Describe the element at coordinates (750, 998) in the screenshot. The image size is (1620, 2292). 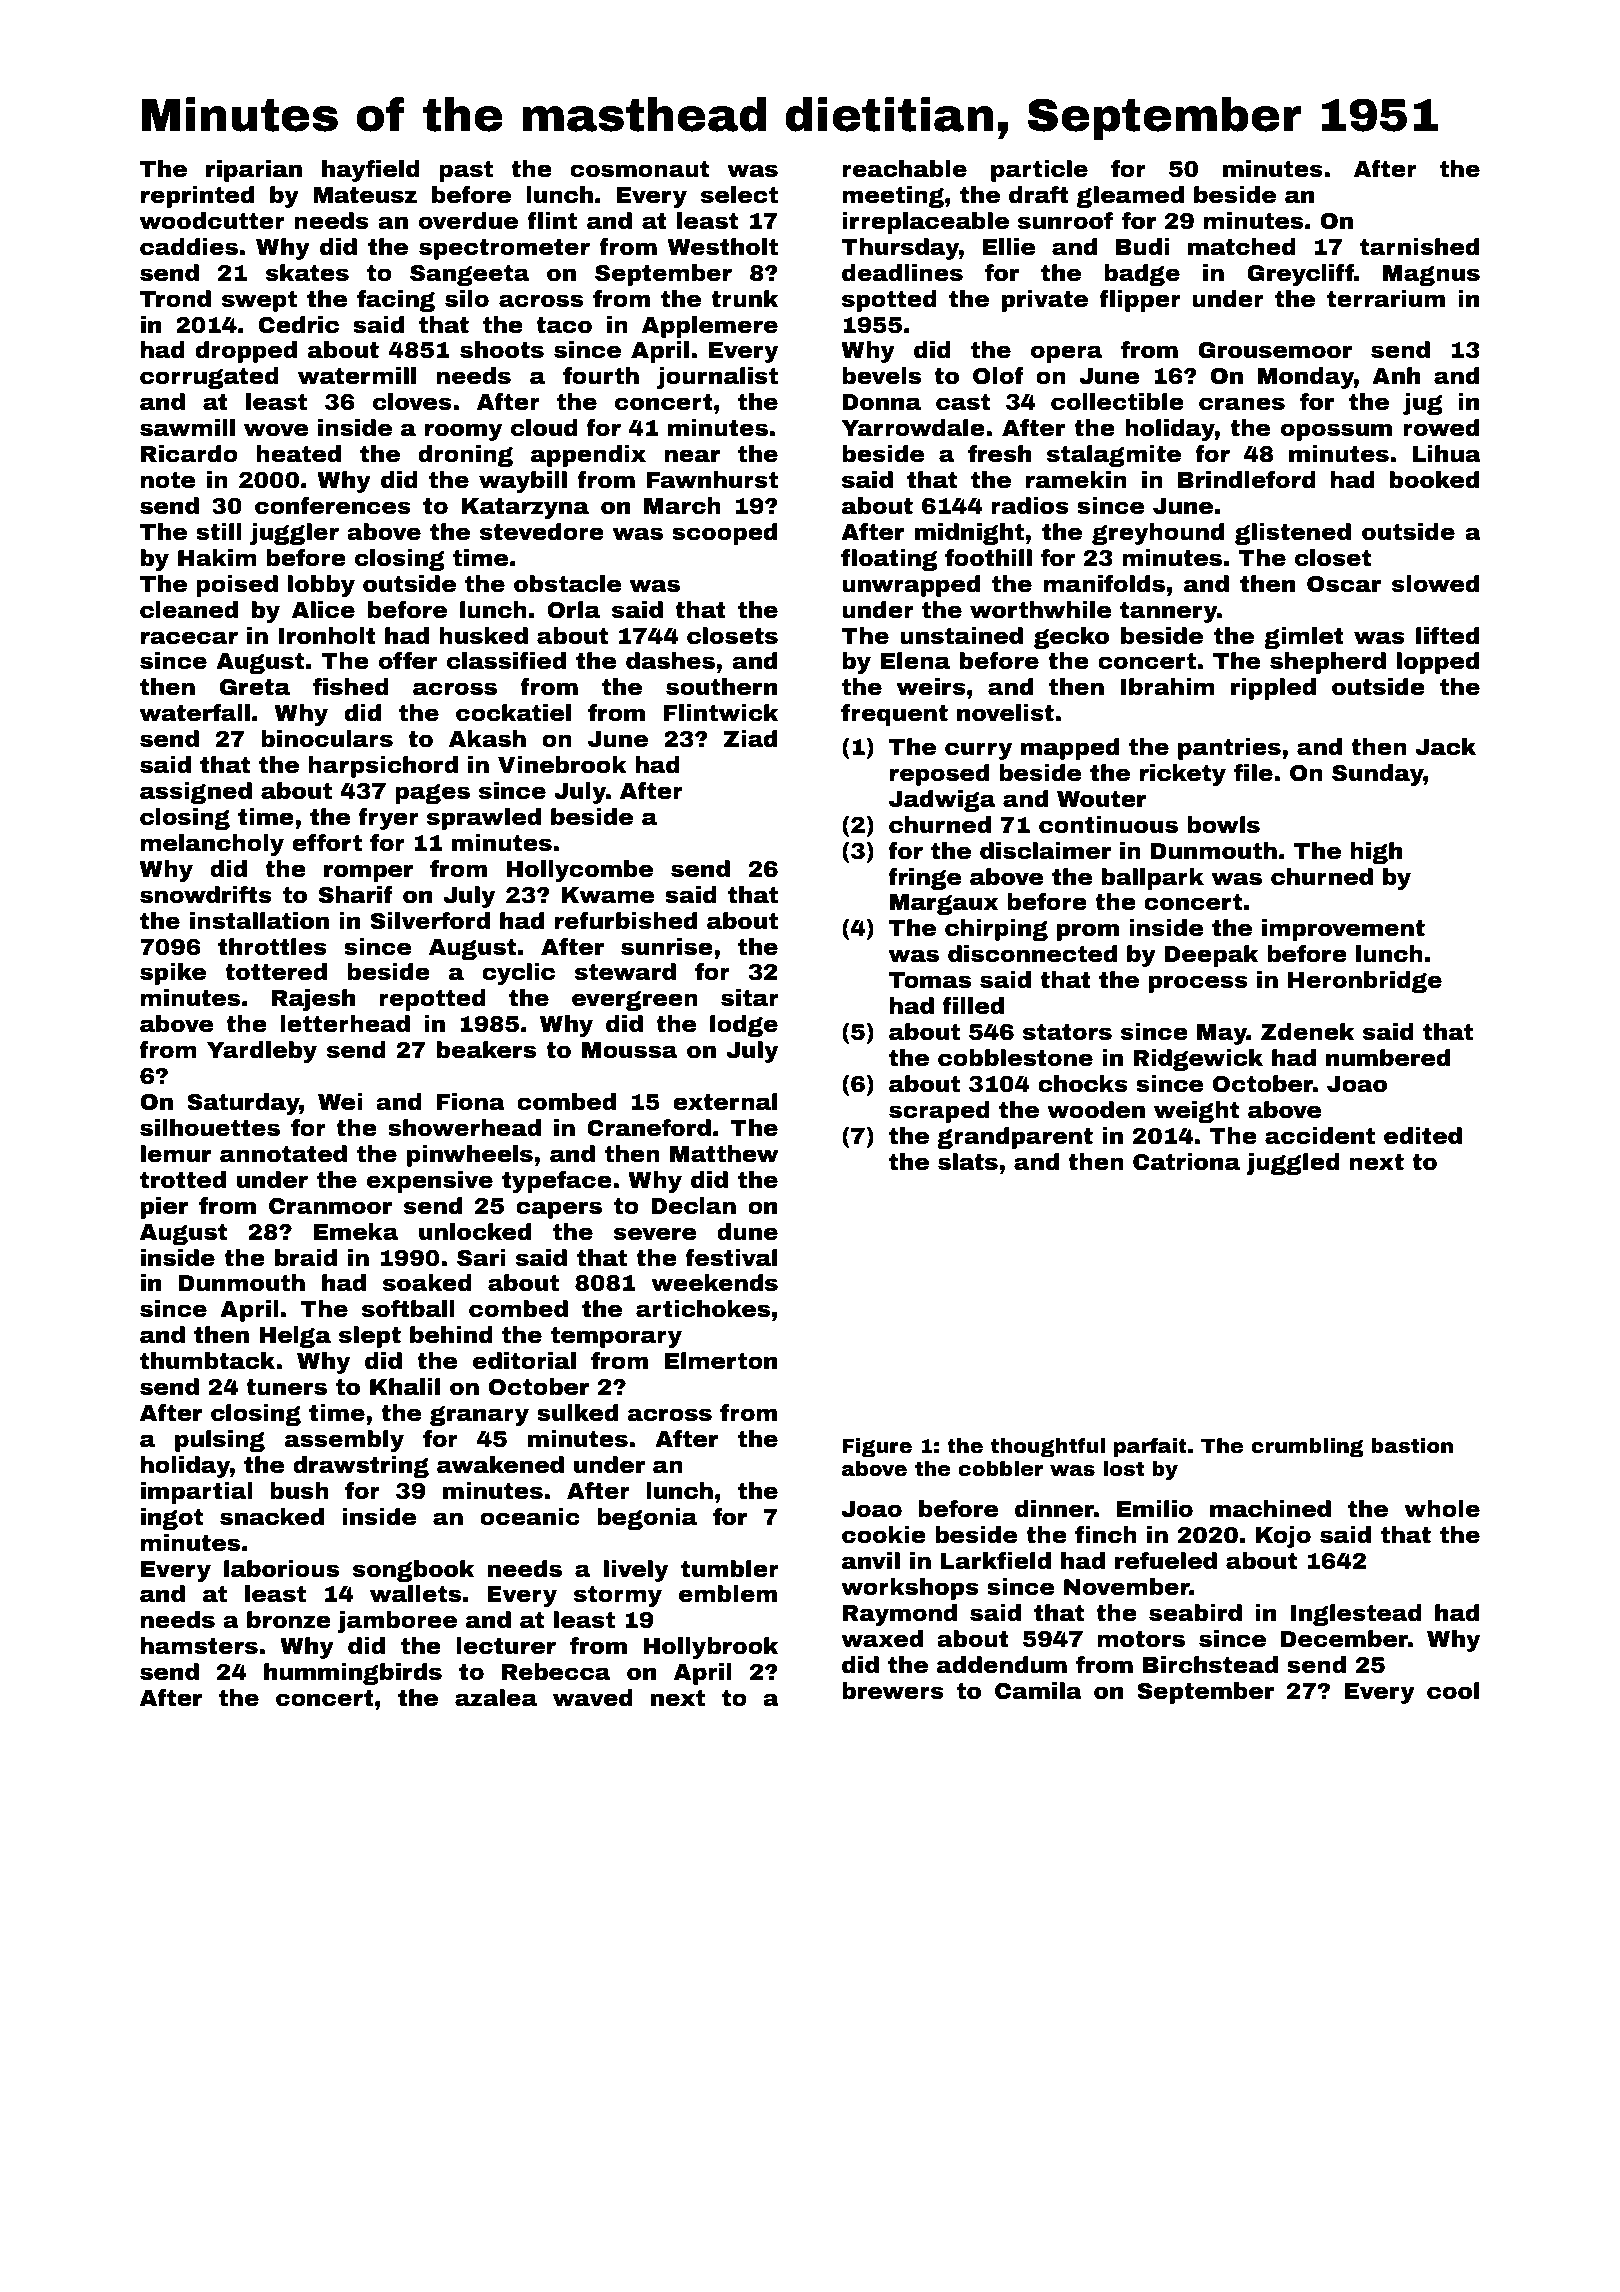
I see `sitar` at that location.
